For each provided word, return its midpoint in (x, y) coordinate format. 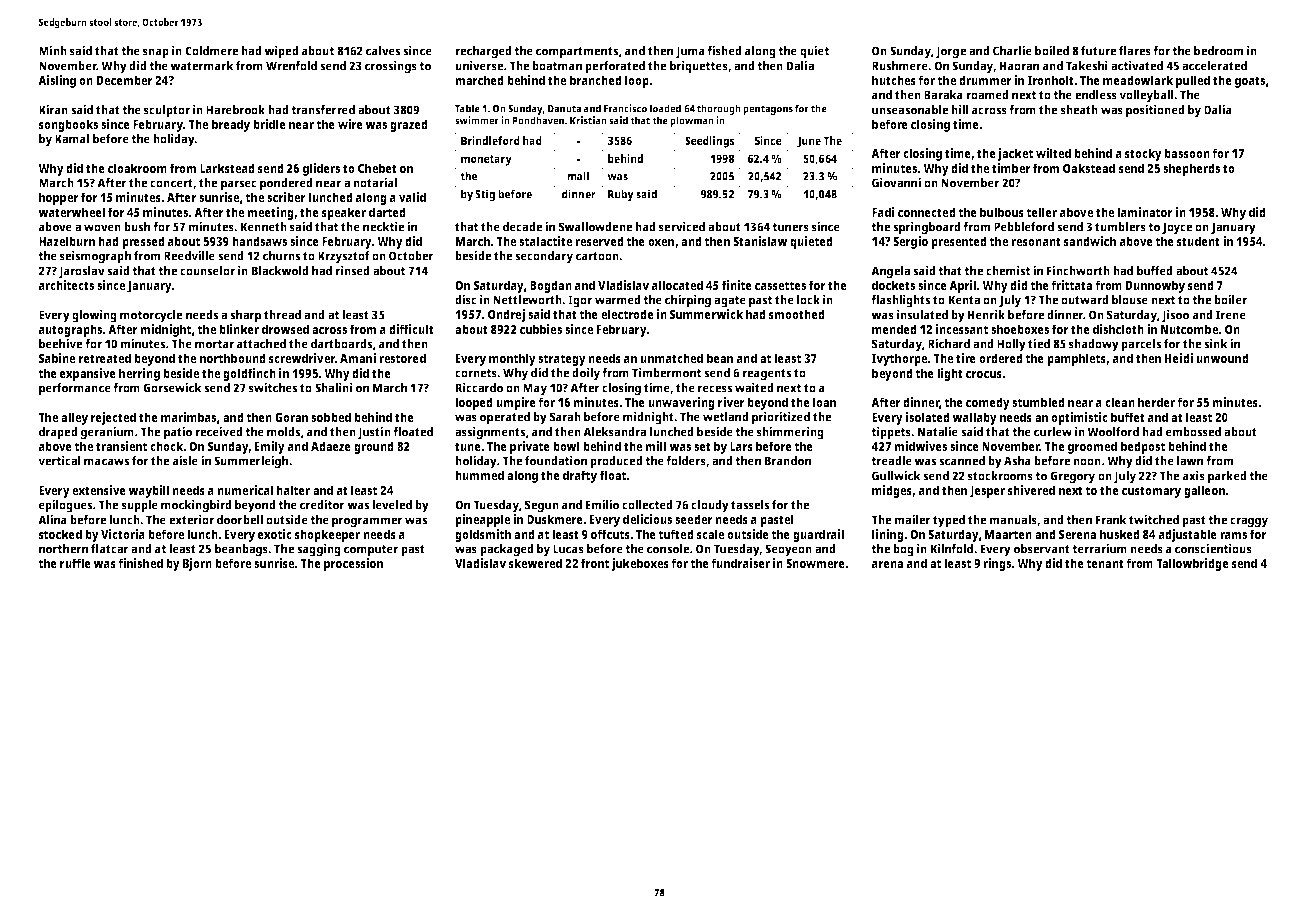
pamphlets (1076, 359)
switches (273, 387)
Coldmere (211, 51)
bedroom (1218, 51)
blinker (239, 329)
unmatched (671, 358)
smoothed (797, 314)
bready (231, 125)
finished (140, 563)
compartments (577, 53)
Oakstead (1089, 168)
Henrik (986, 314)
